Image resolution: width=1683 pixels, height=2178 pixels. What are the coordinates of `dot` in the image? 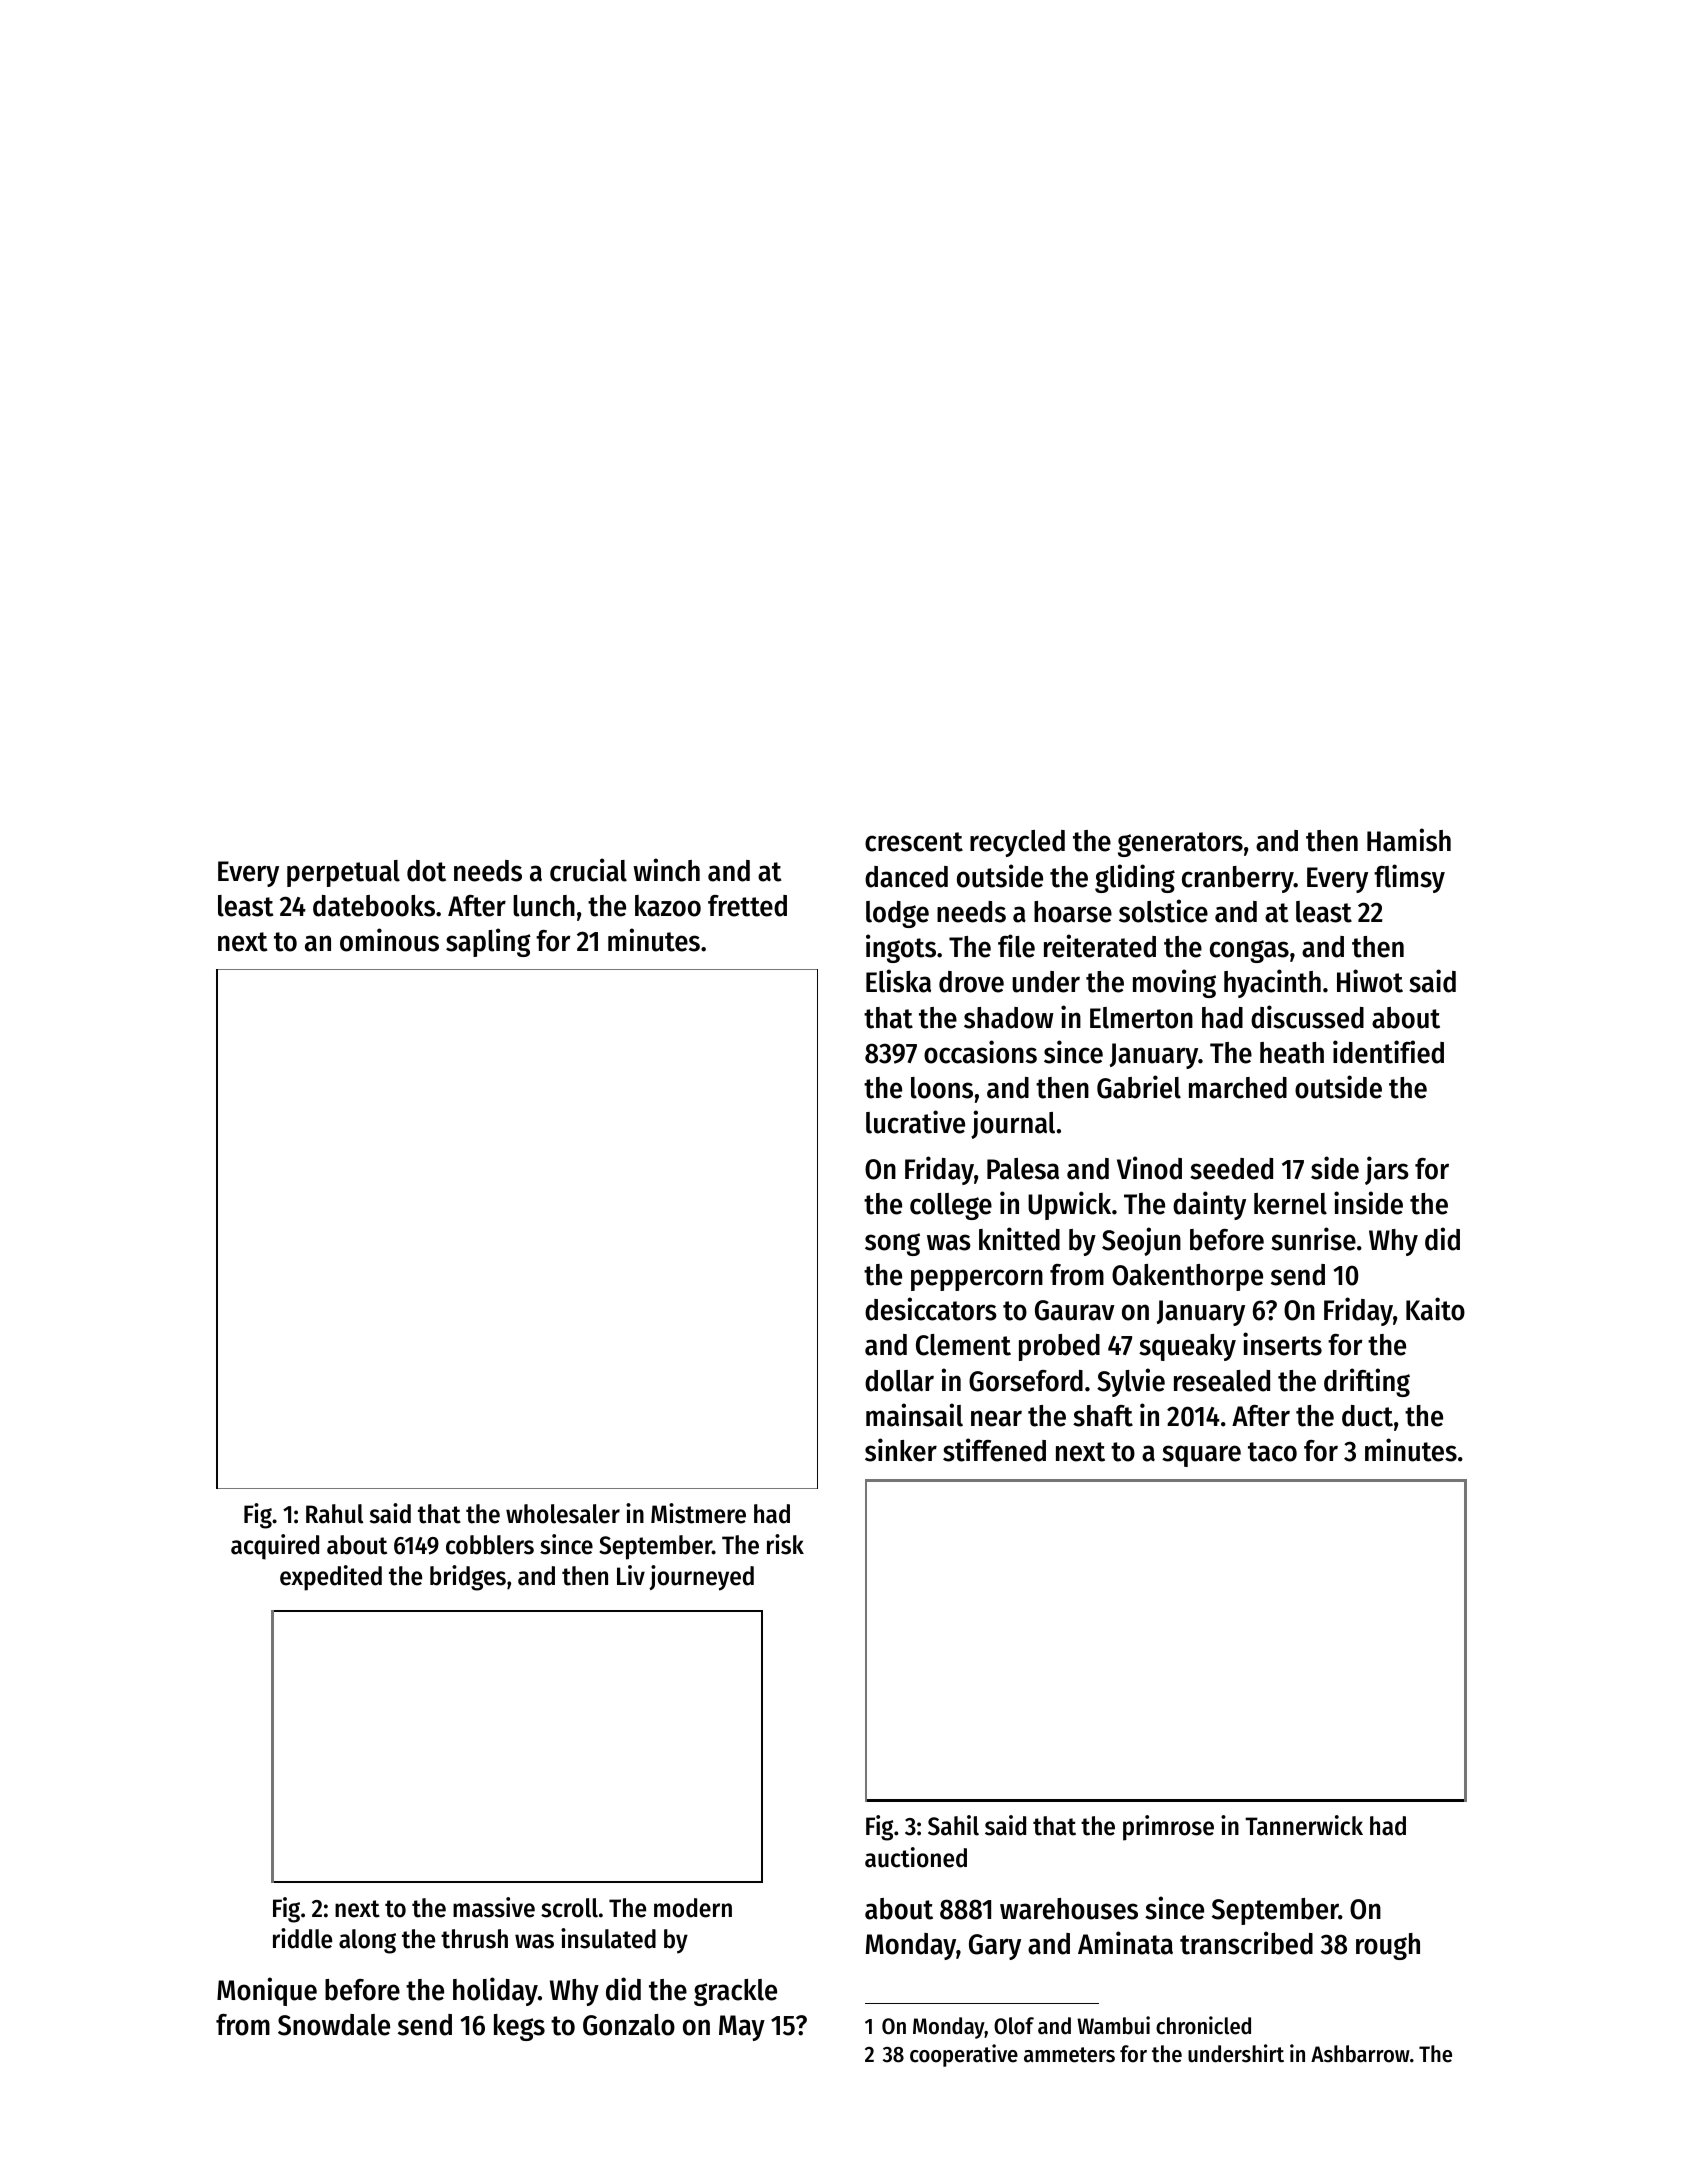 It's located at (426, 871).
